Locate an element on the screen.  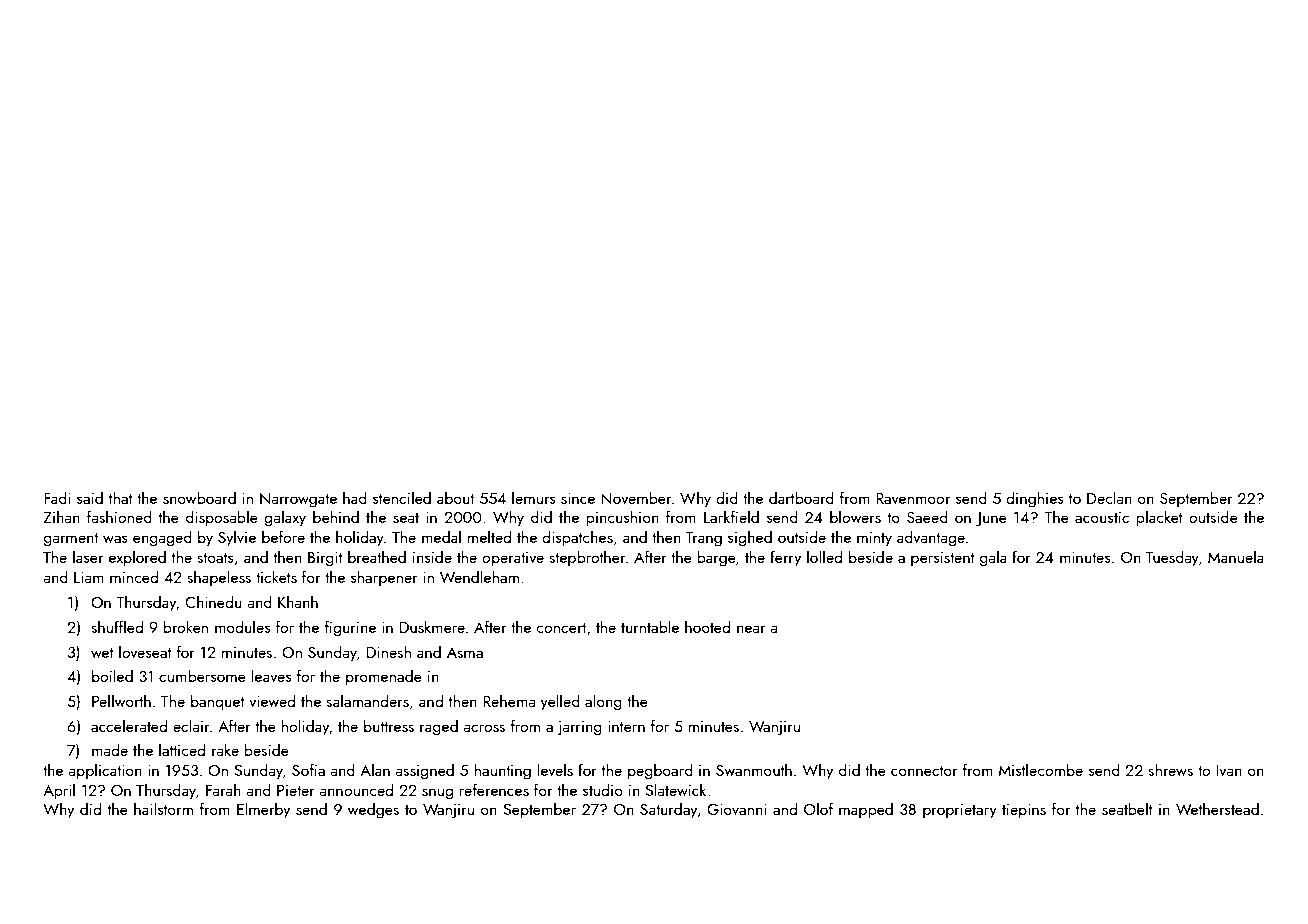
persistent is located at coordinates (943, 559).
